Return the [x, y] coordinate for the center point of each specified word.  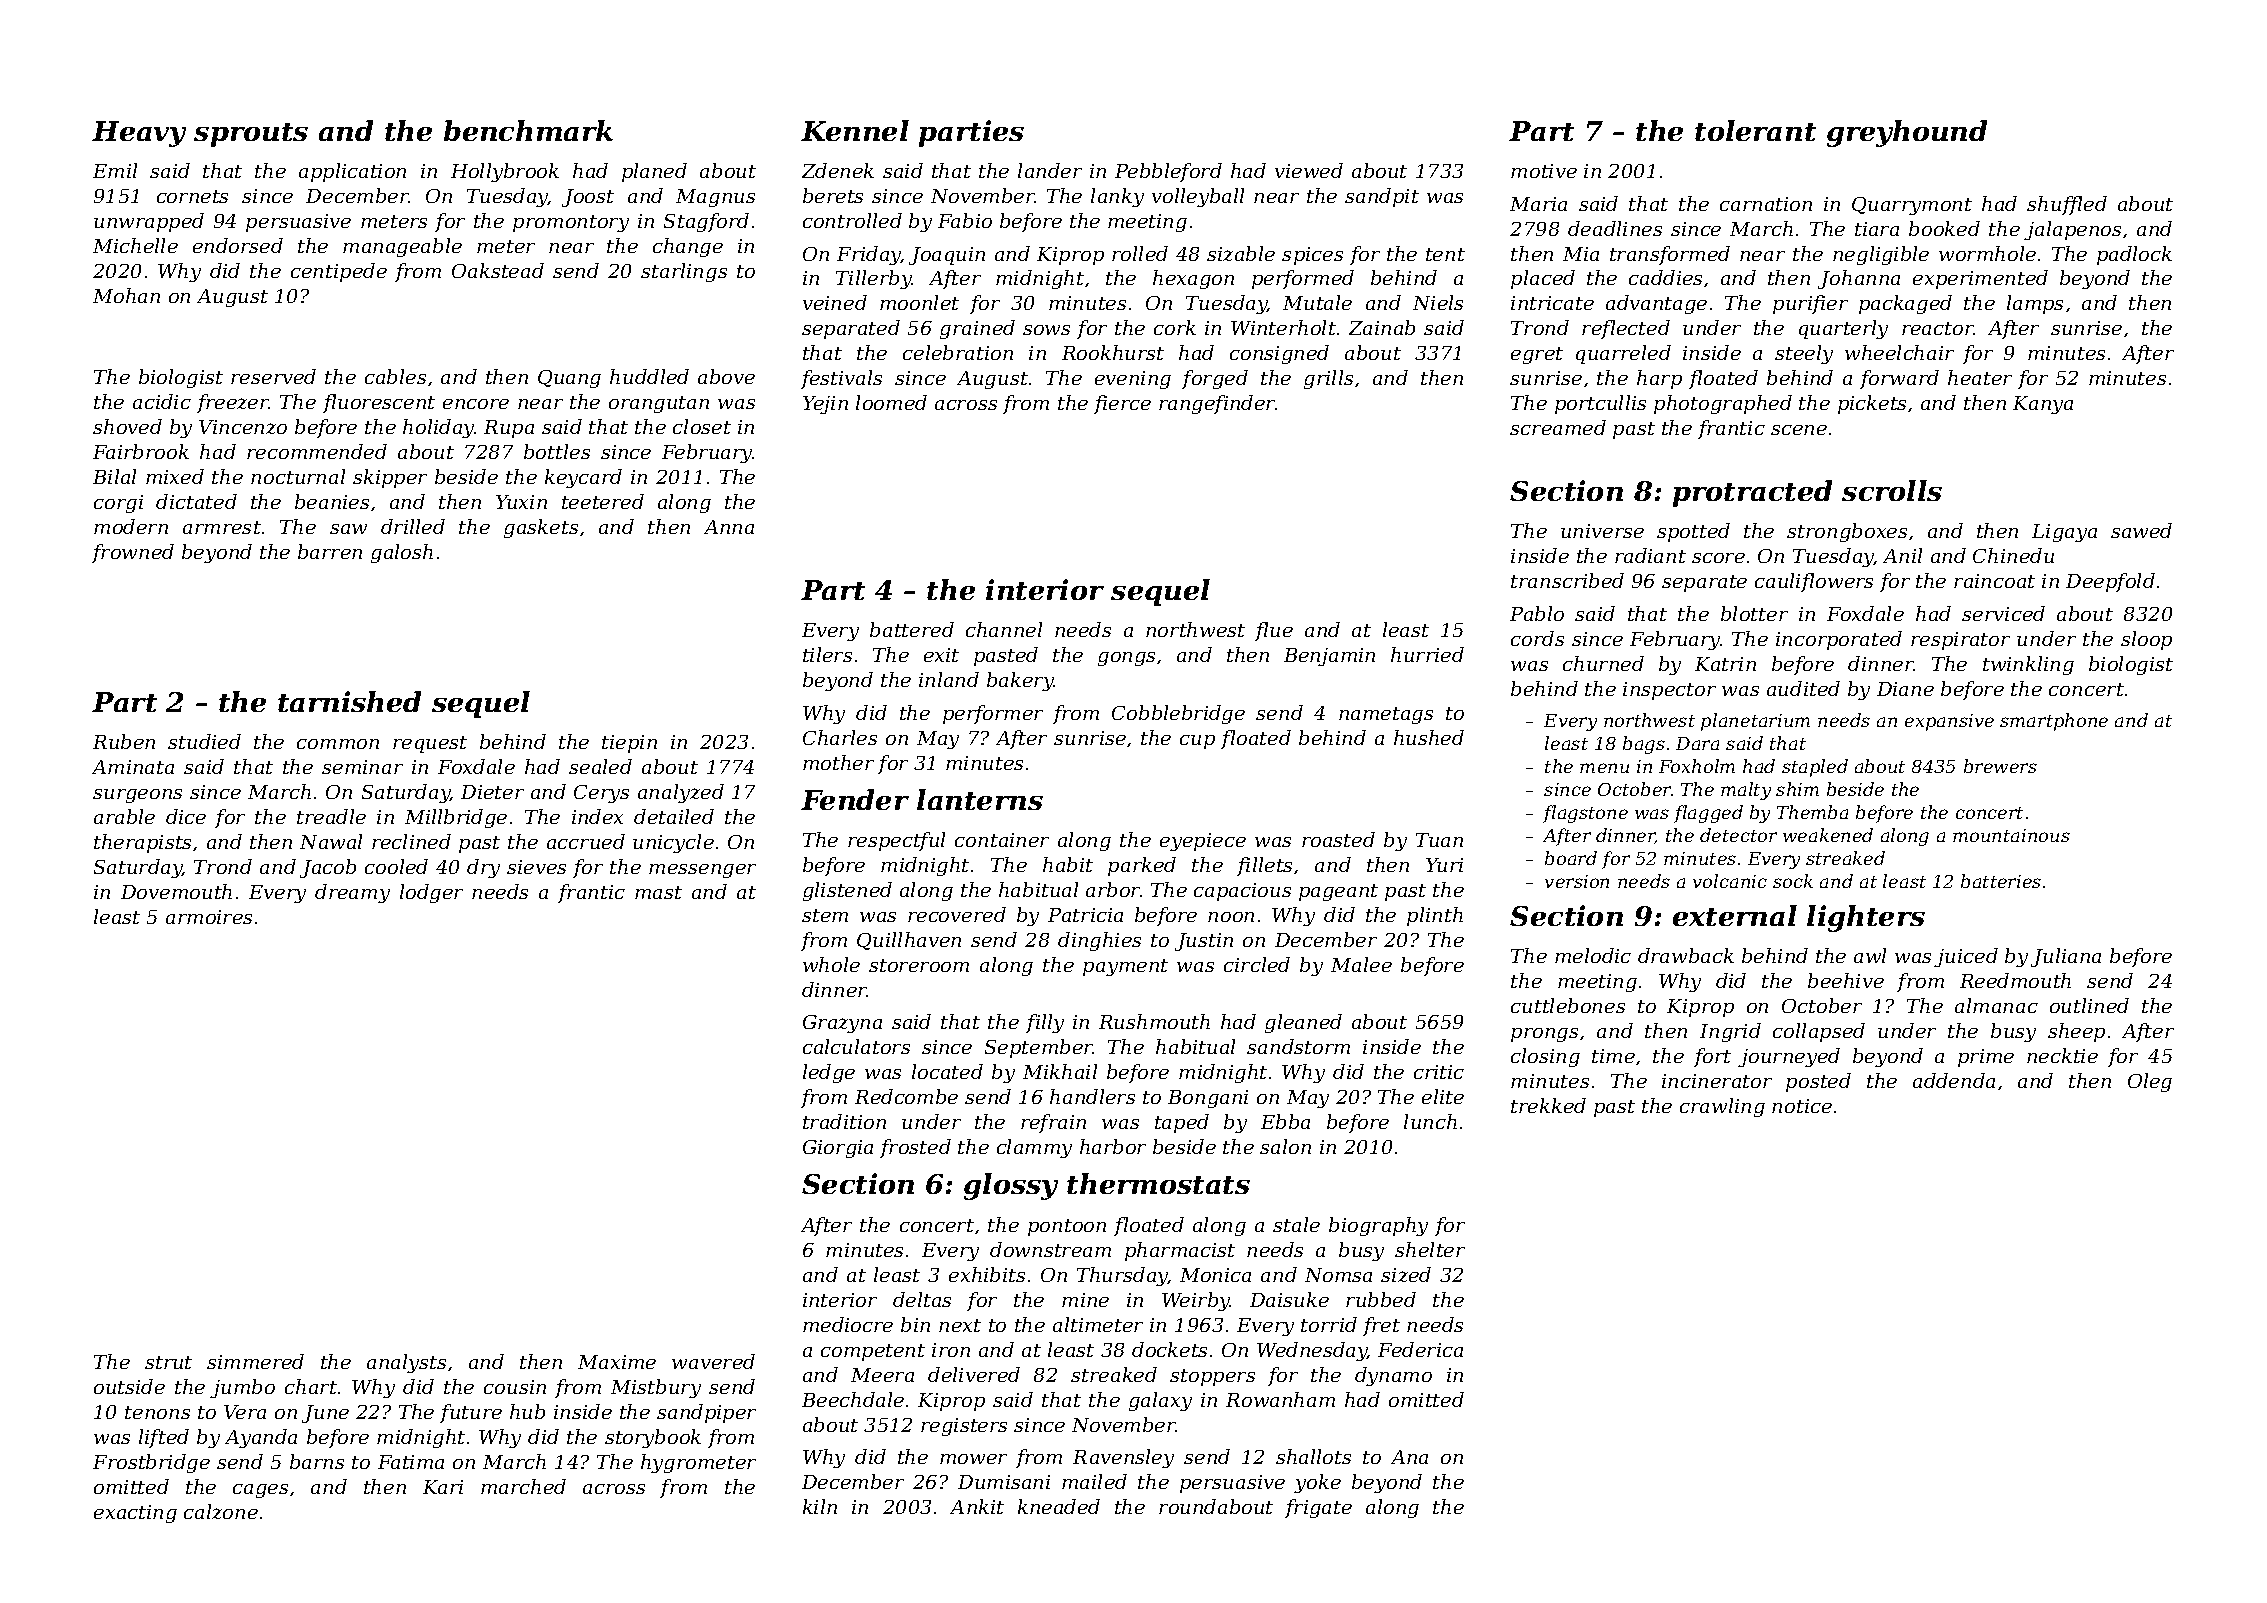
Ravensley [1123, 1458]
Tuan [1439, 840]
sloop [2146, 640]
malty [1746, 791]
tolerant [1755, 130]
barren [330, 551]
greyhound [1907, 133]
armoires [209, 917]
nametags [1386, 715]
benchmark [528, 130]
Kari [443, 1487]
